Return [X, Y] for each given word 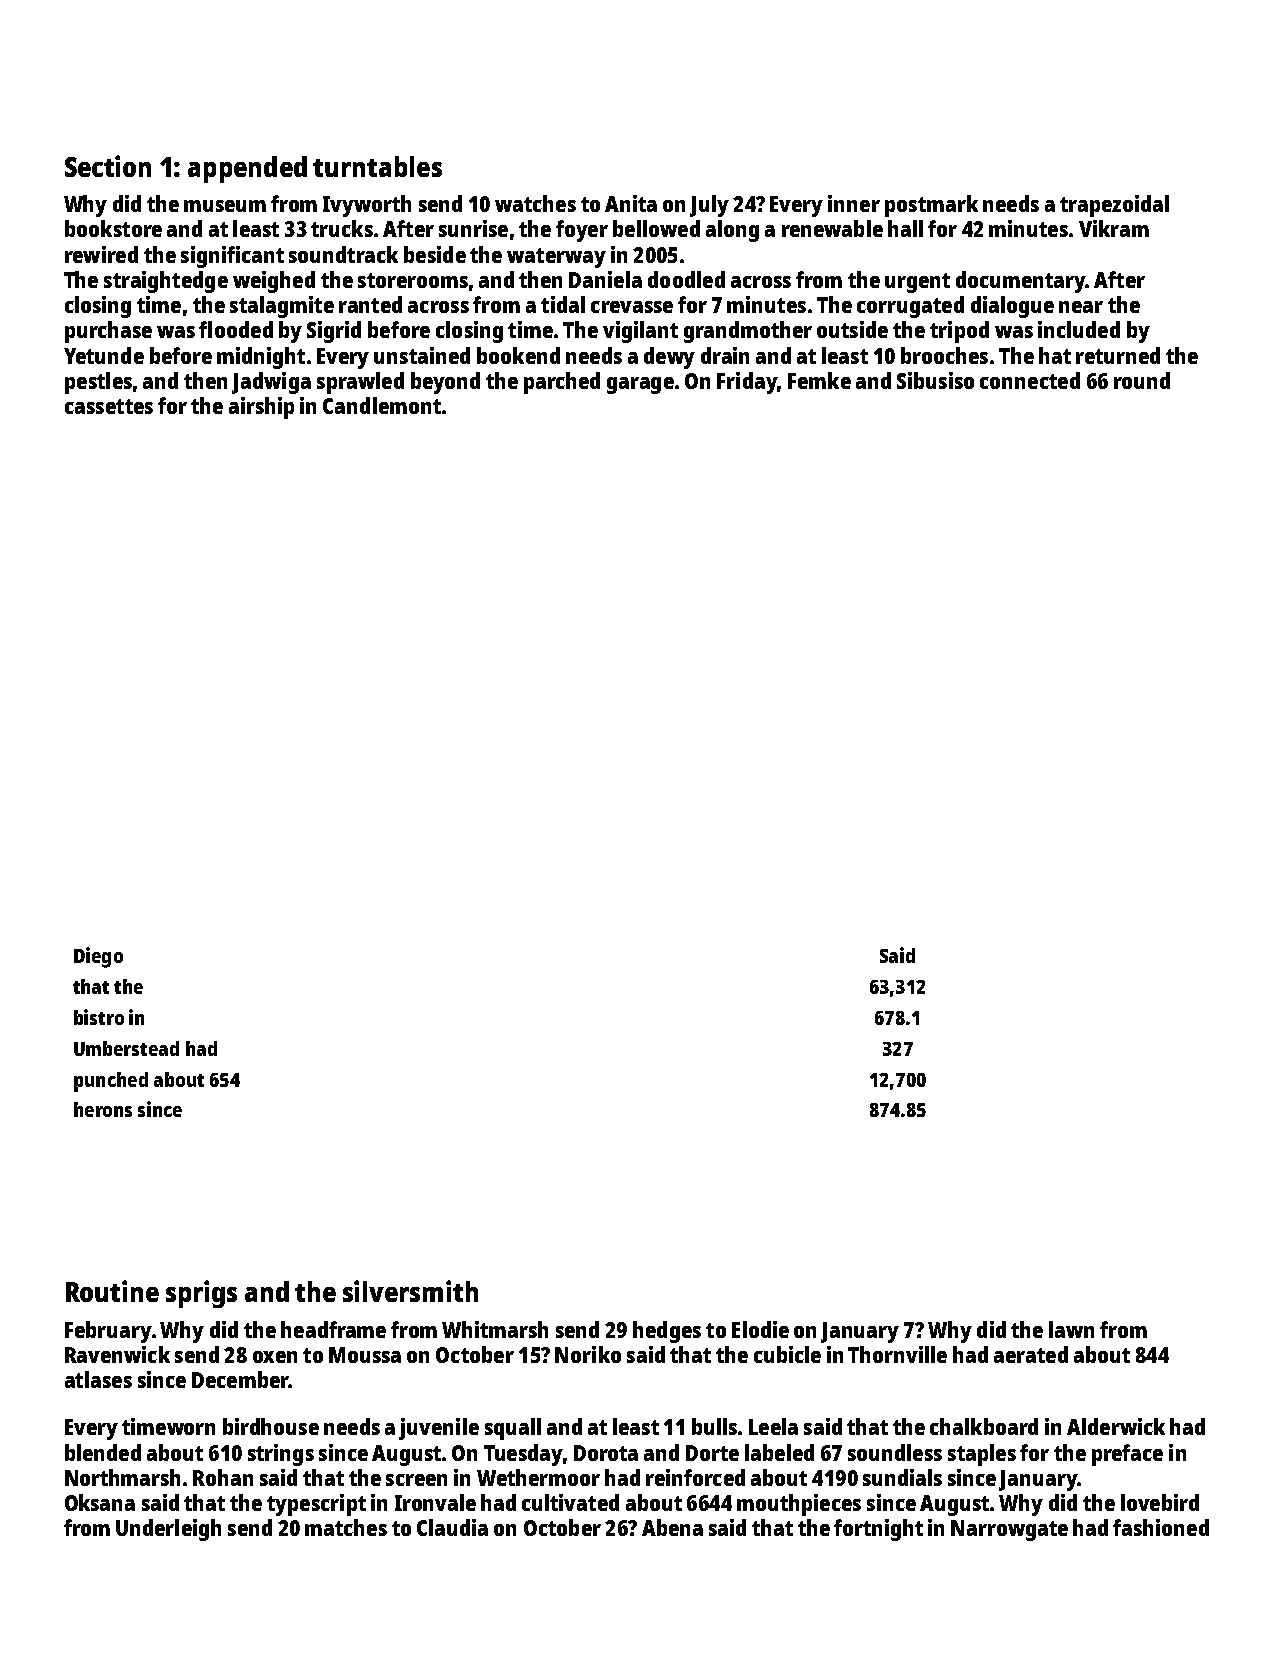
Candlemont [382, 405]
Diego [98, 957]
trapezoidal [1114, 206]
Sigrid [334, 332]
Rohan [223, 1477]
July [709, 206]
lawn [1071, 1329]
